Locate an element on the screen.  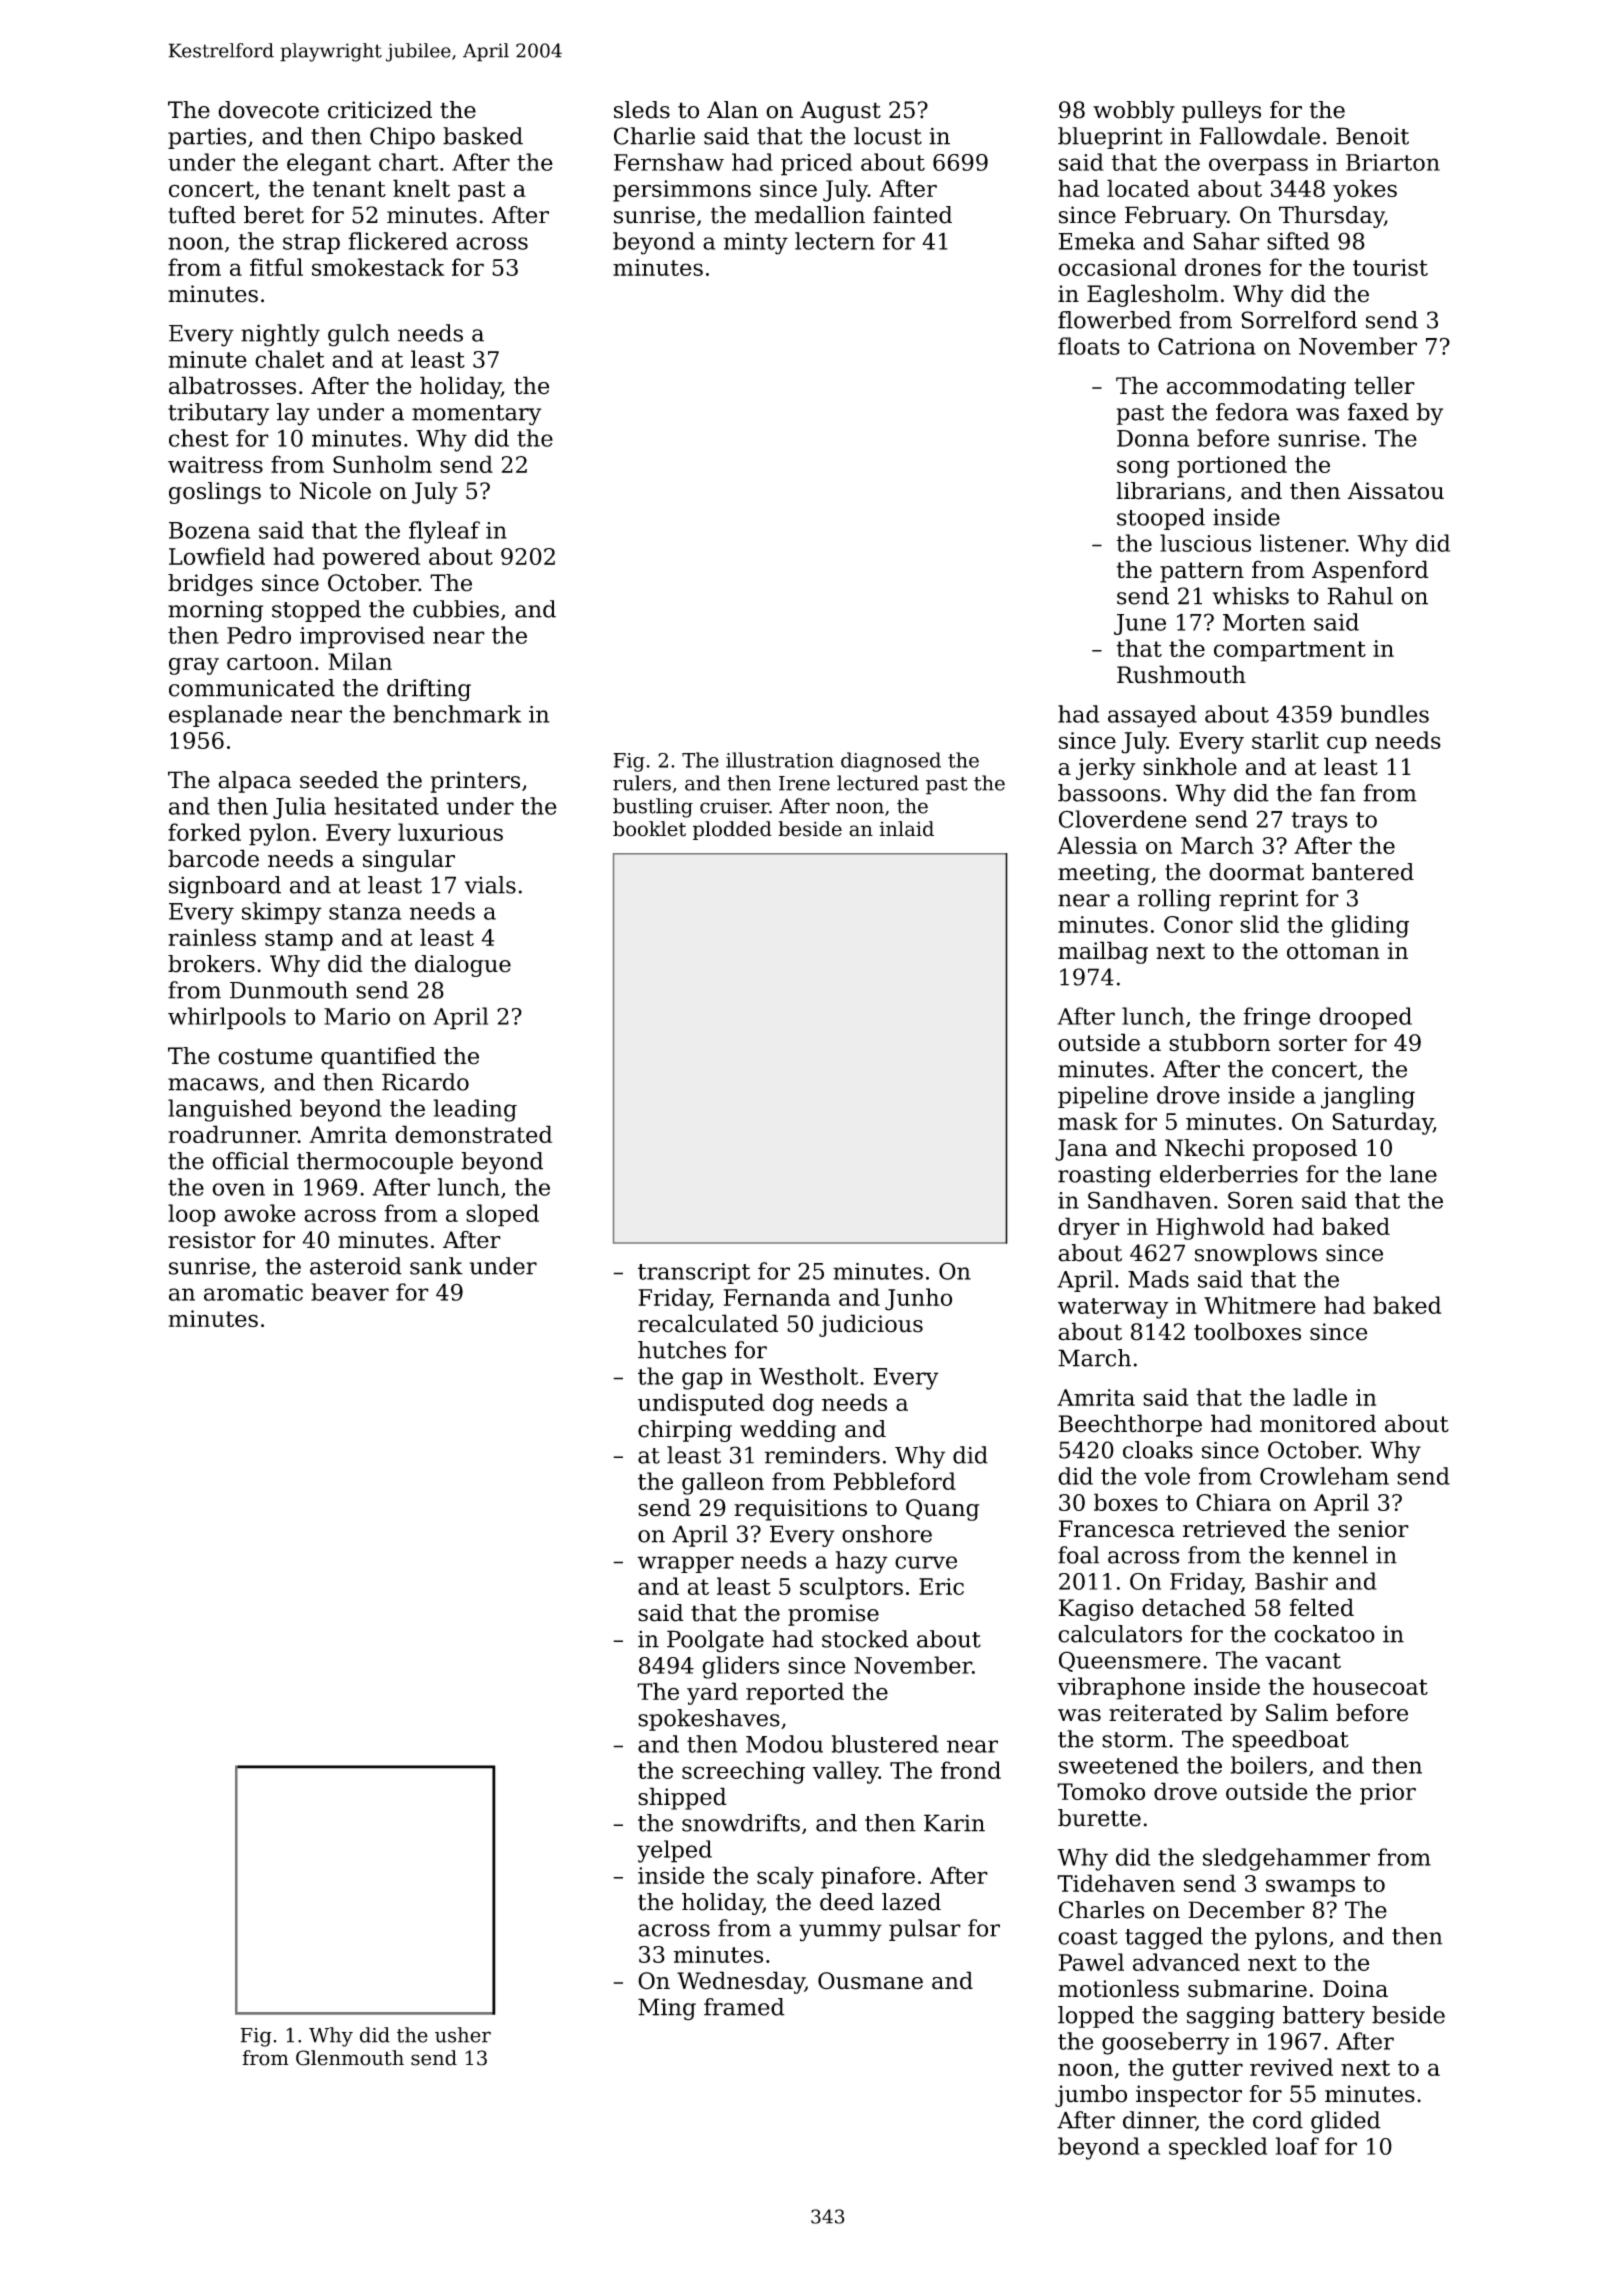
bantered is located at coordinates (1363, 872).
